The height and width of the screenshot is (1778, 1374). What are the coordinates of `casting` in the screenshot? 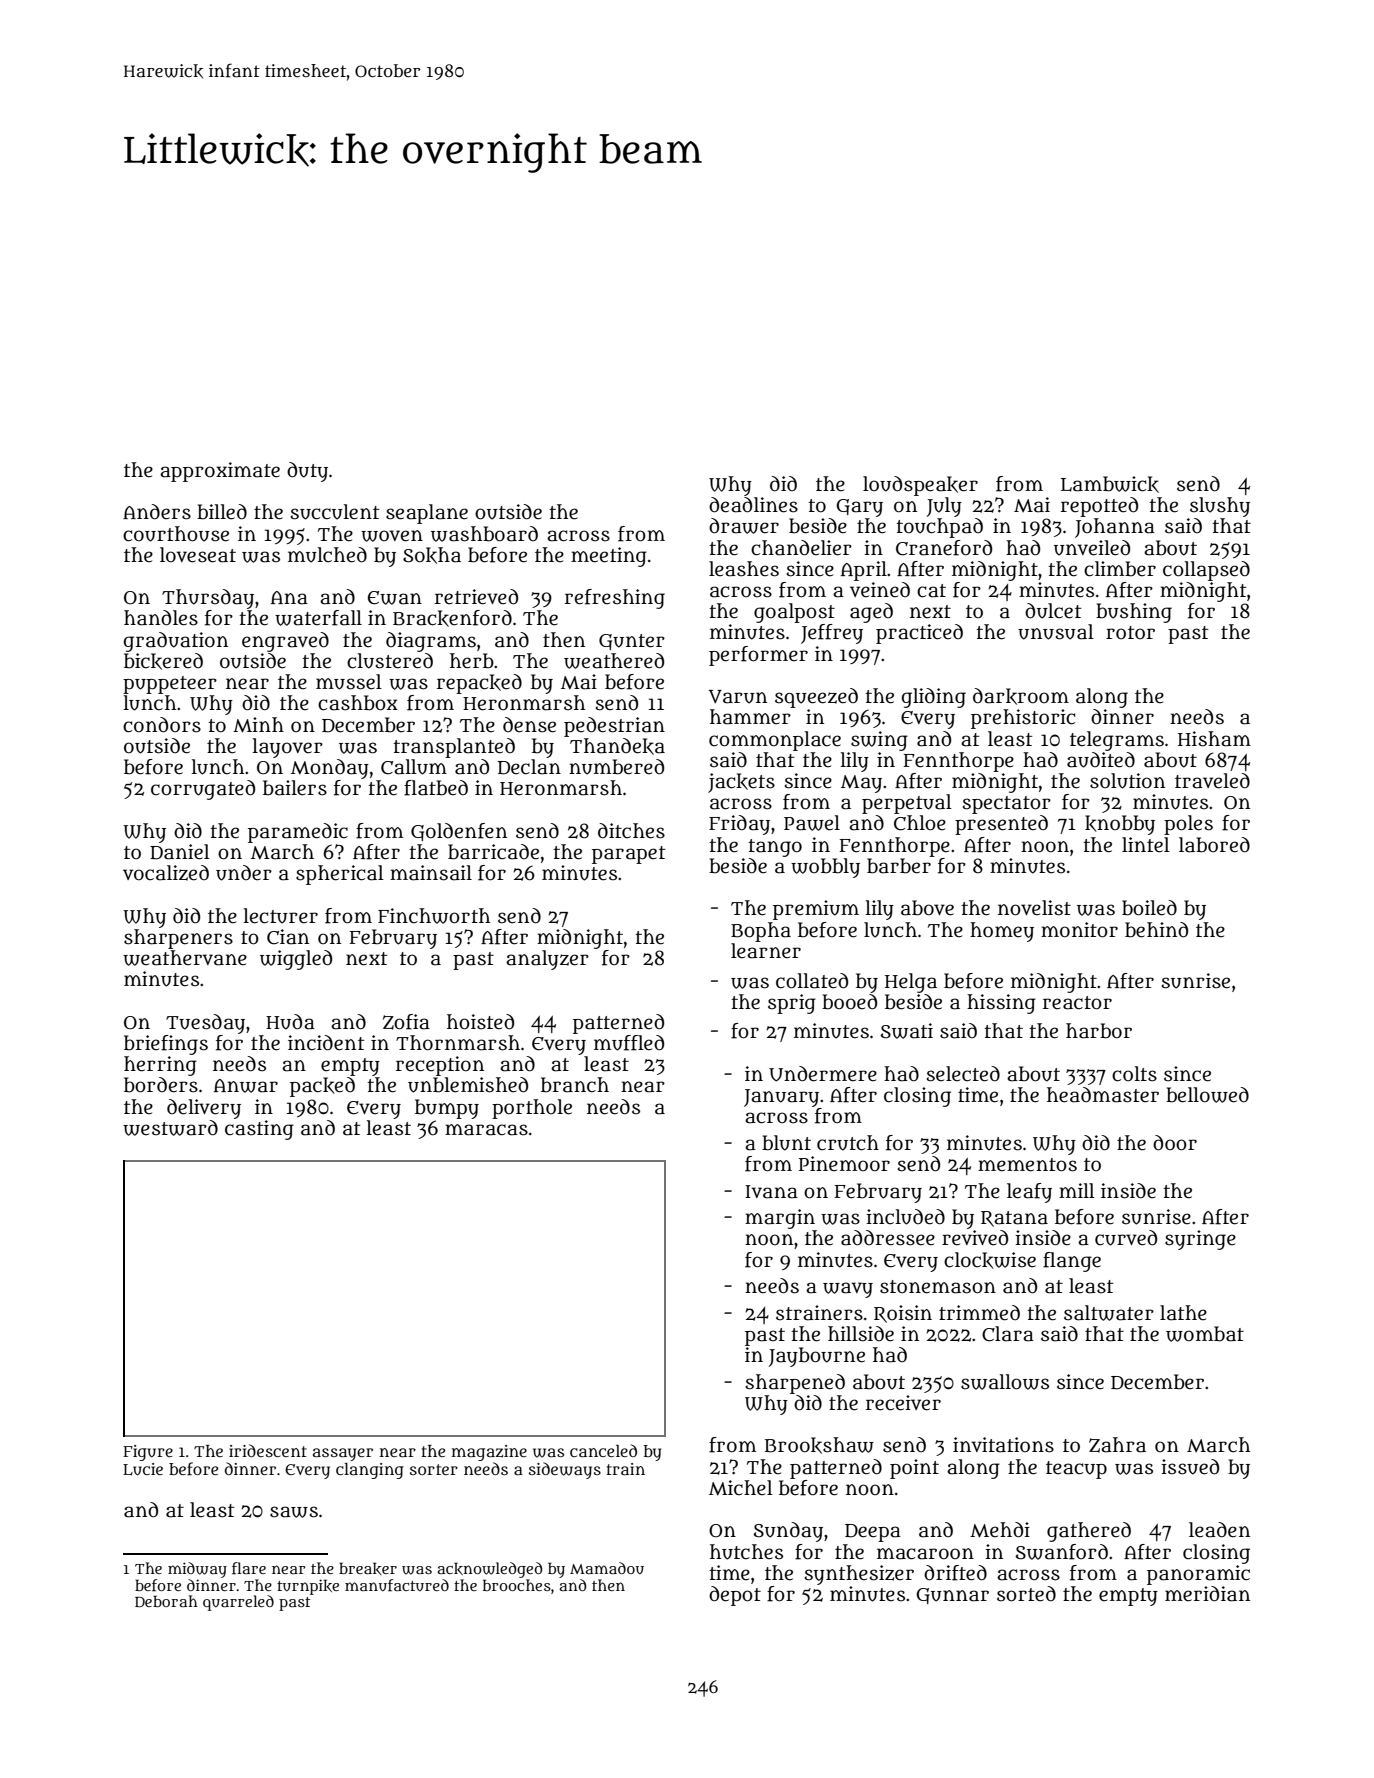 It's located at (259, 1130).
